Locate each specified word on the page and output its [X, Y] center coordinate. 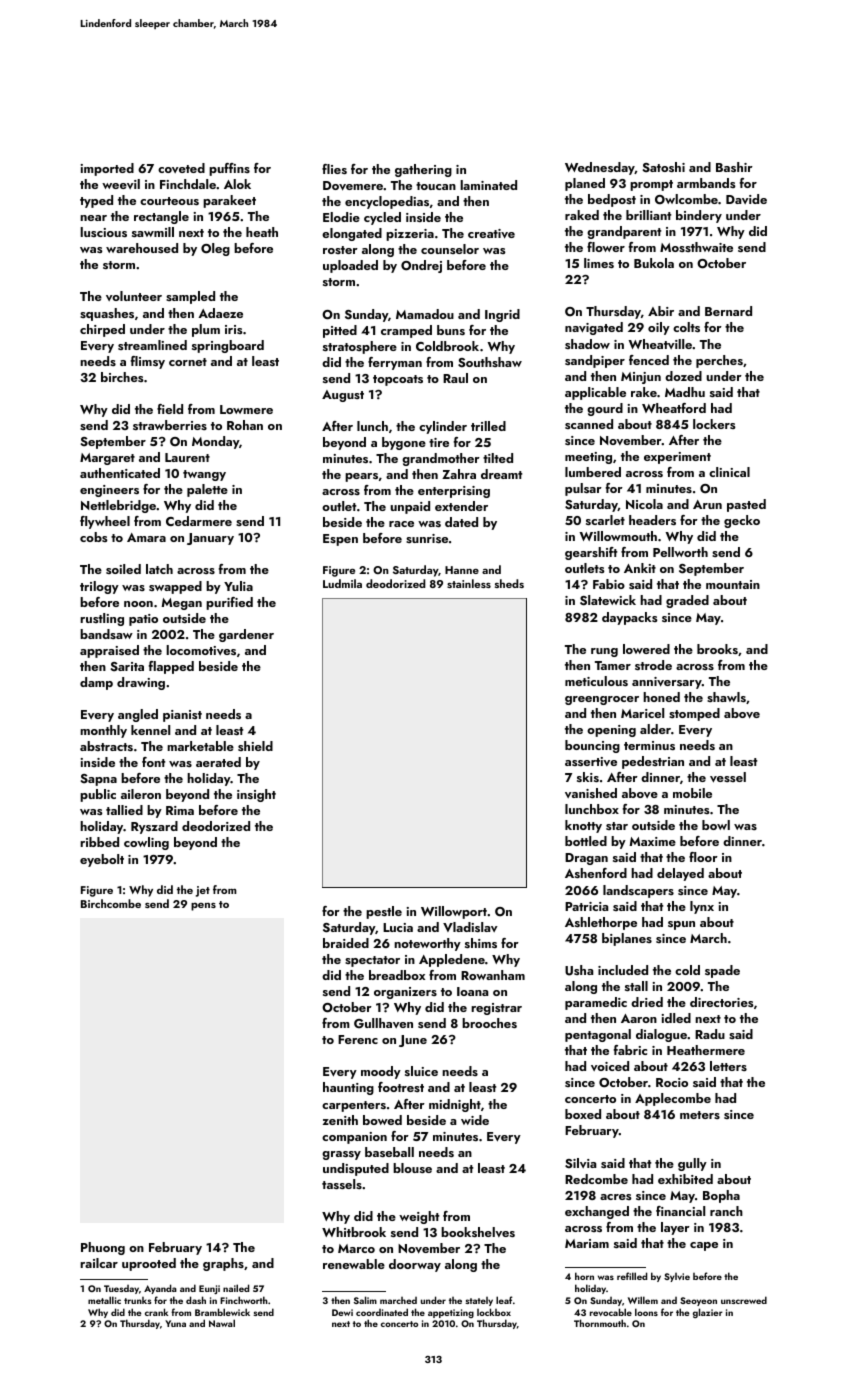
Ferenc [358, 1039]
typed [96, 201]
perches [719, 361]
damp [96, 683]
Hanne [462, 570]
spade [722, 971]
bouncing [592, 746]
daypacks [630, 618]
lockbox [494, 1312]
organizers [405, 993]
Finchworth [244, 1300]
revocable [611, 1312]
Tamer [613, 665]
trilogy [99, 587]
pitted [340, 331]
